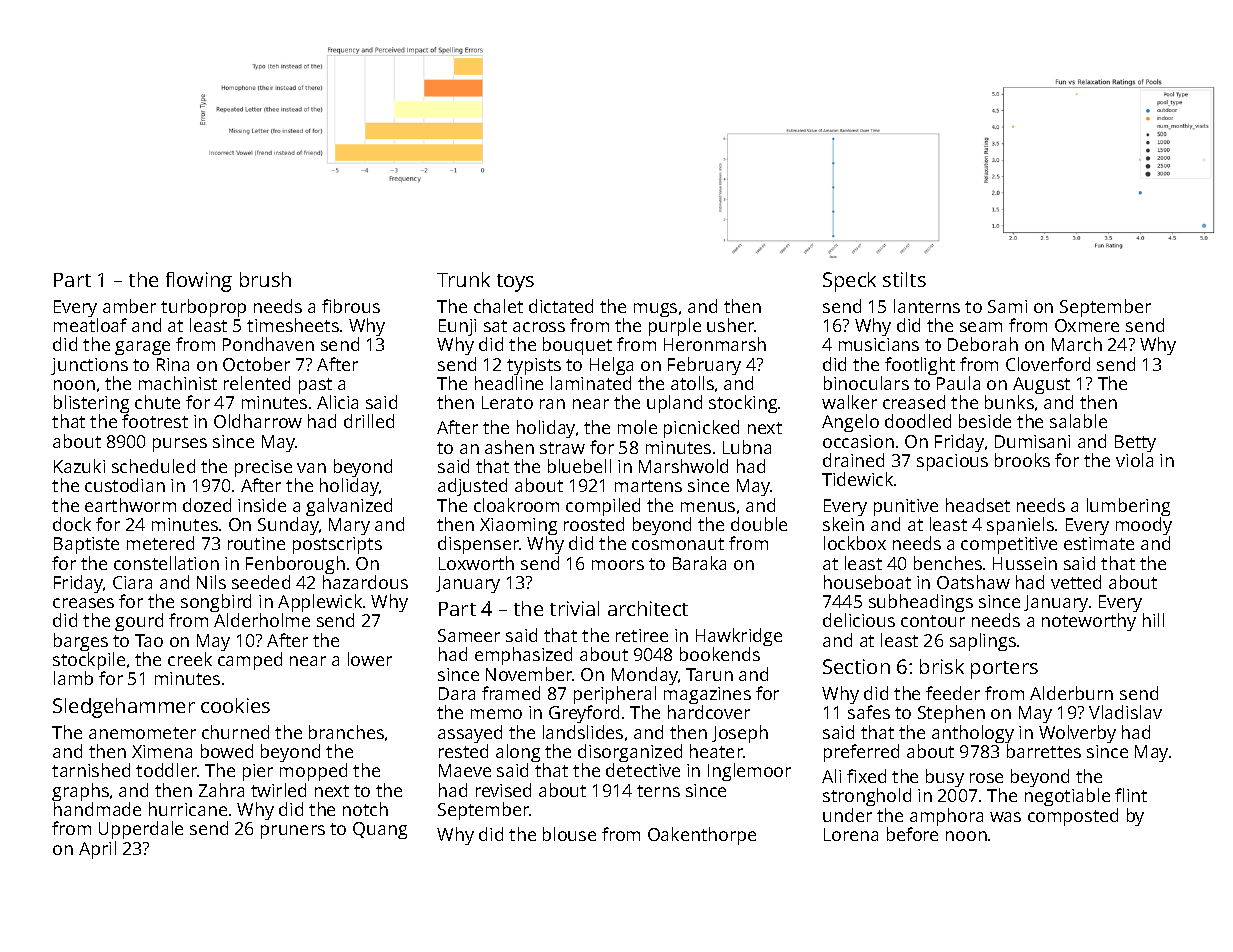  I want to click on meatloaf, so click(90, 325).
